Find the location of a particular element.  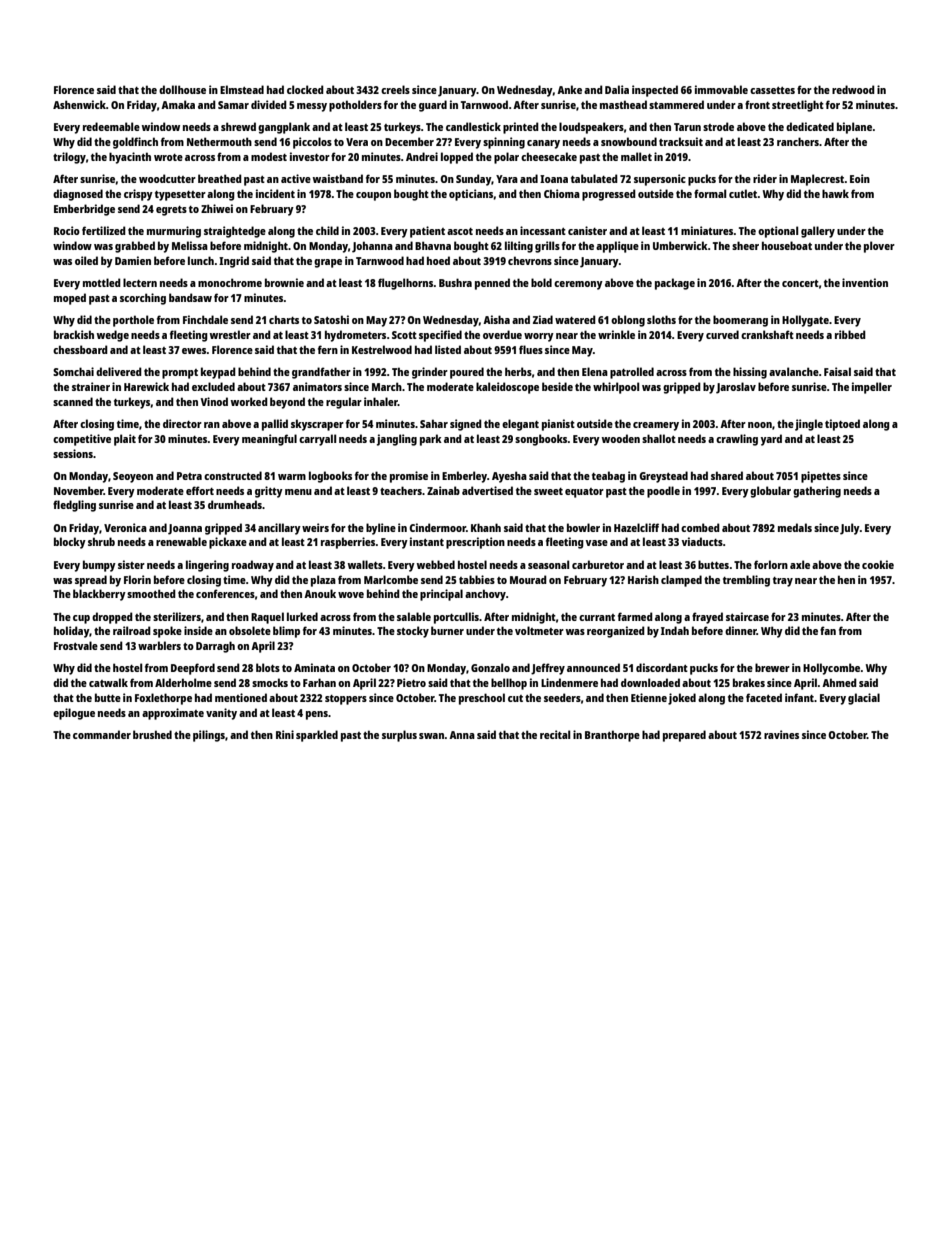

spoke is located at coordinates (167, 632).
